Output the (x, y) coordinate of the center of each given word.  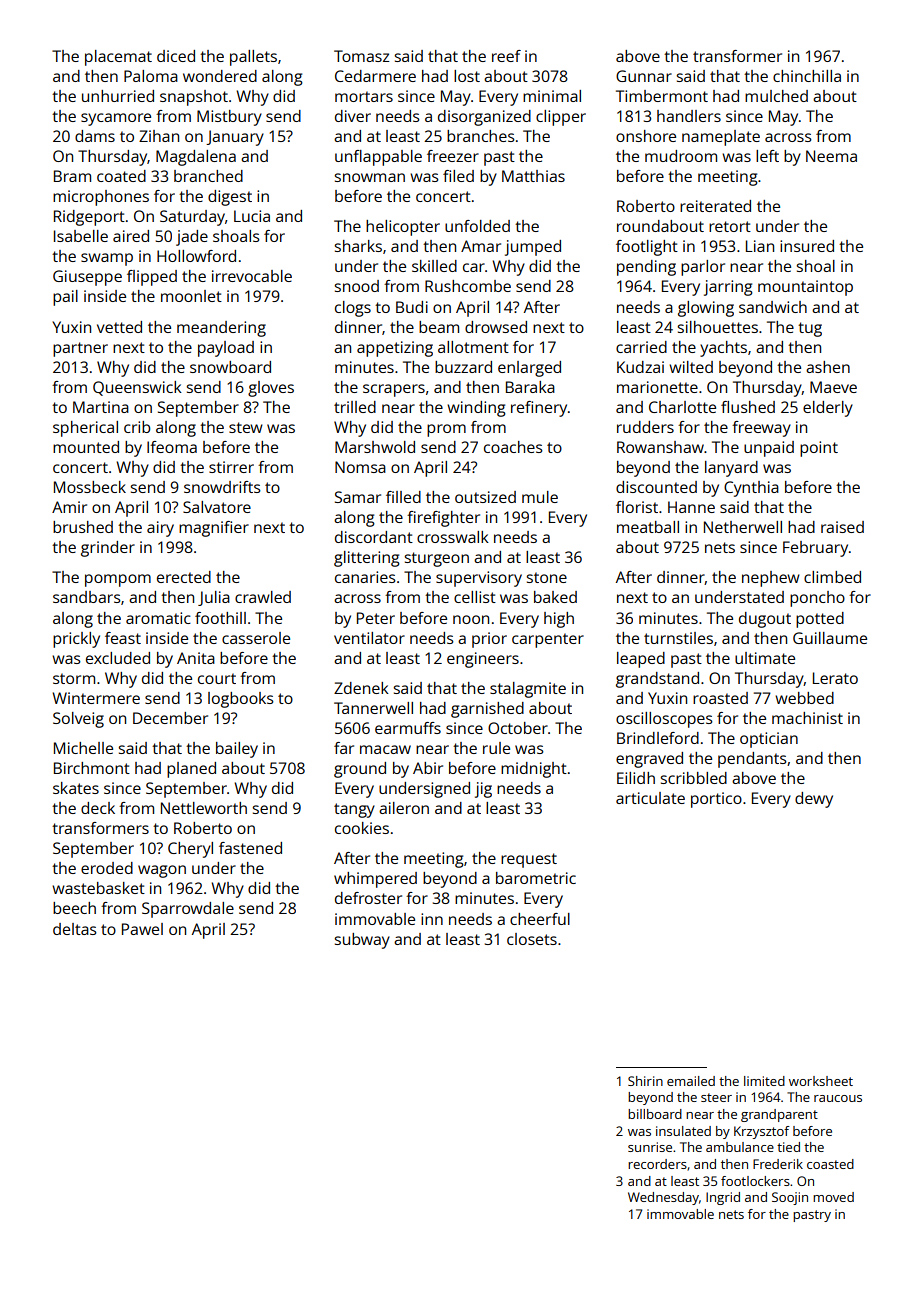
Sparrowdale (188, 910)
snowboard (230, 367)
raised (842, 527)
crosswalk (453, 537)
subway (362, 941)
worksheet (821, 1081)
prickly (76, 640)
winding (476, 409)
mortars (364, 96)
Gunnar (644, 76)
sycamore (116, 119)
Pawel (142, 929)
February (815, 549)
